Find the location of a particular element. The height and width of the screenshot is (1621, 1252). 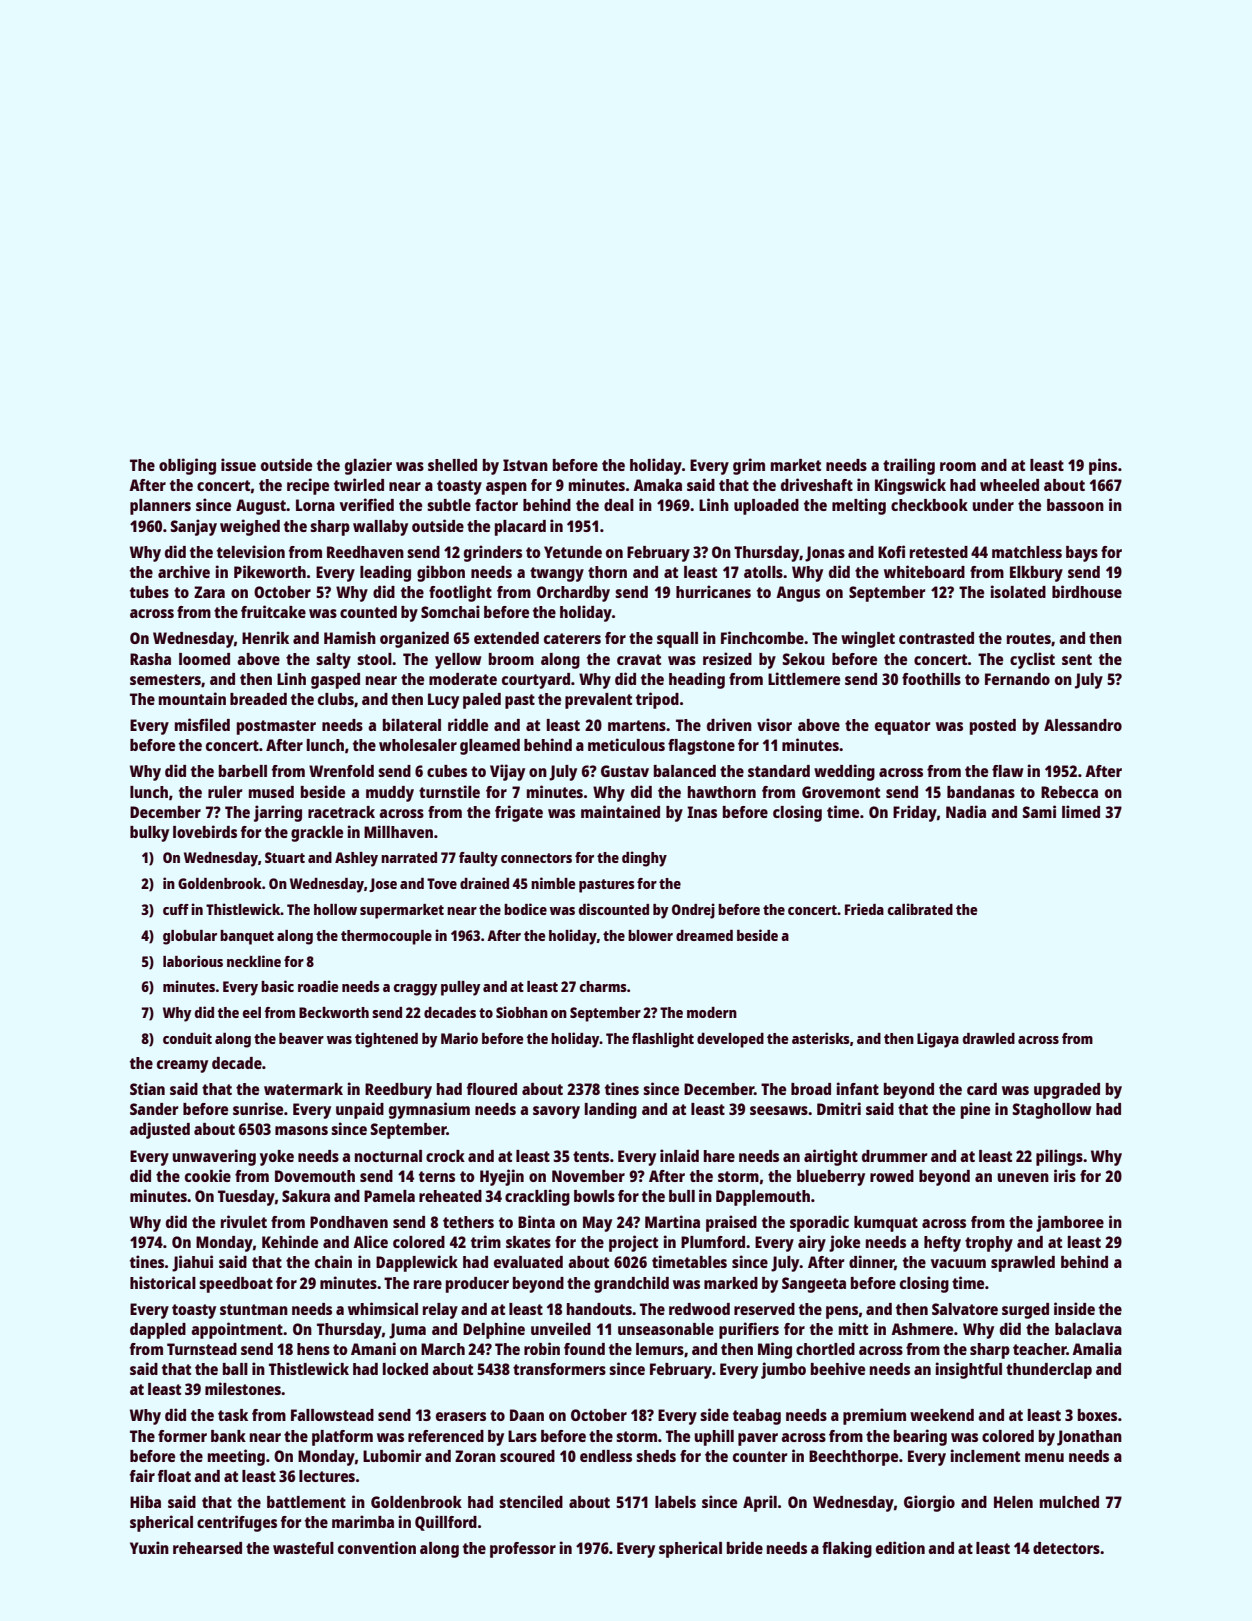

Lorna is located at coordinates (315, 505).
